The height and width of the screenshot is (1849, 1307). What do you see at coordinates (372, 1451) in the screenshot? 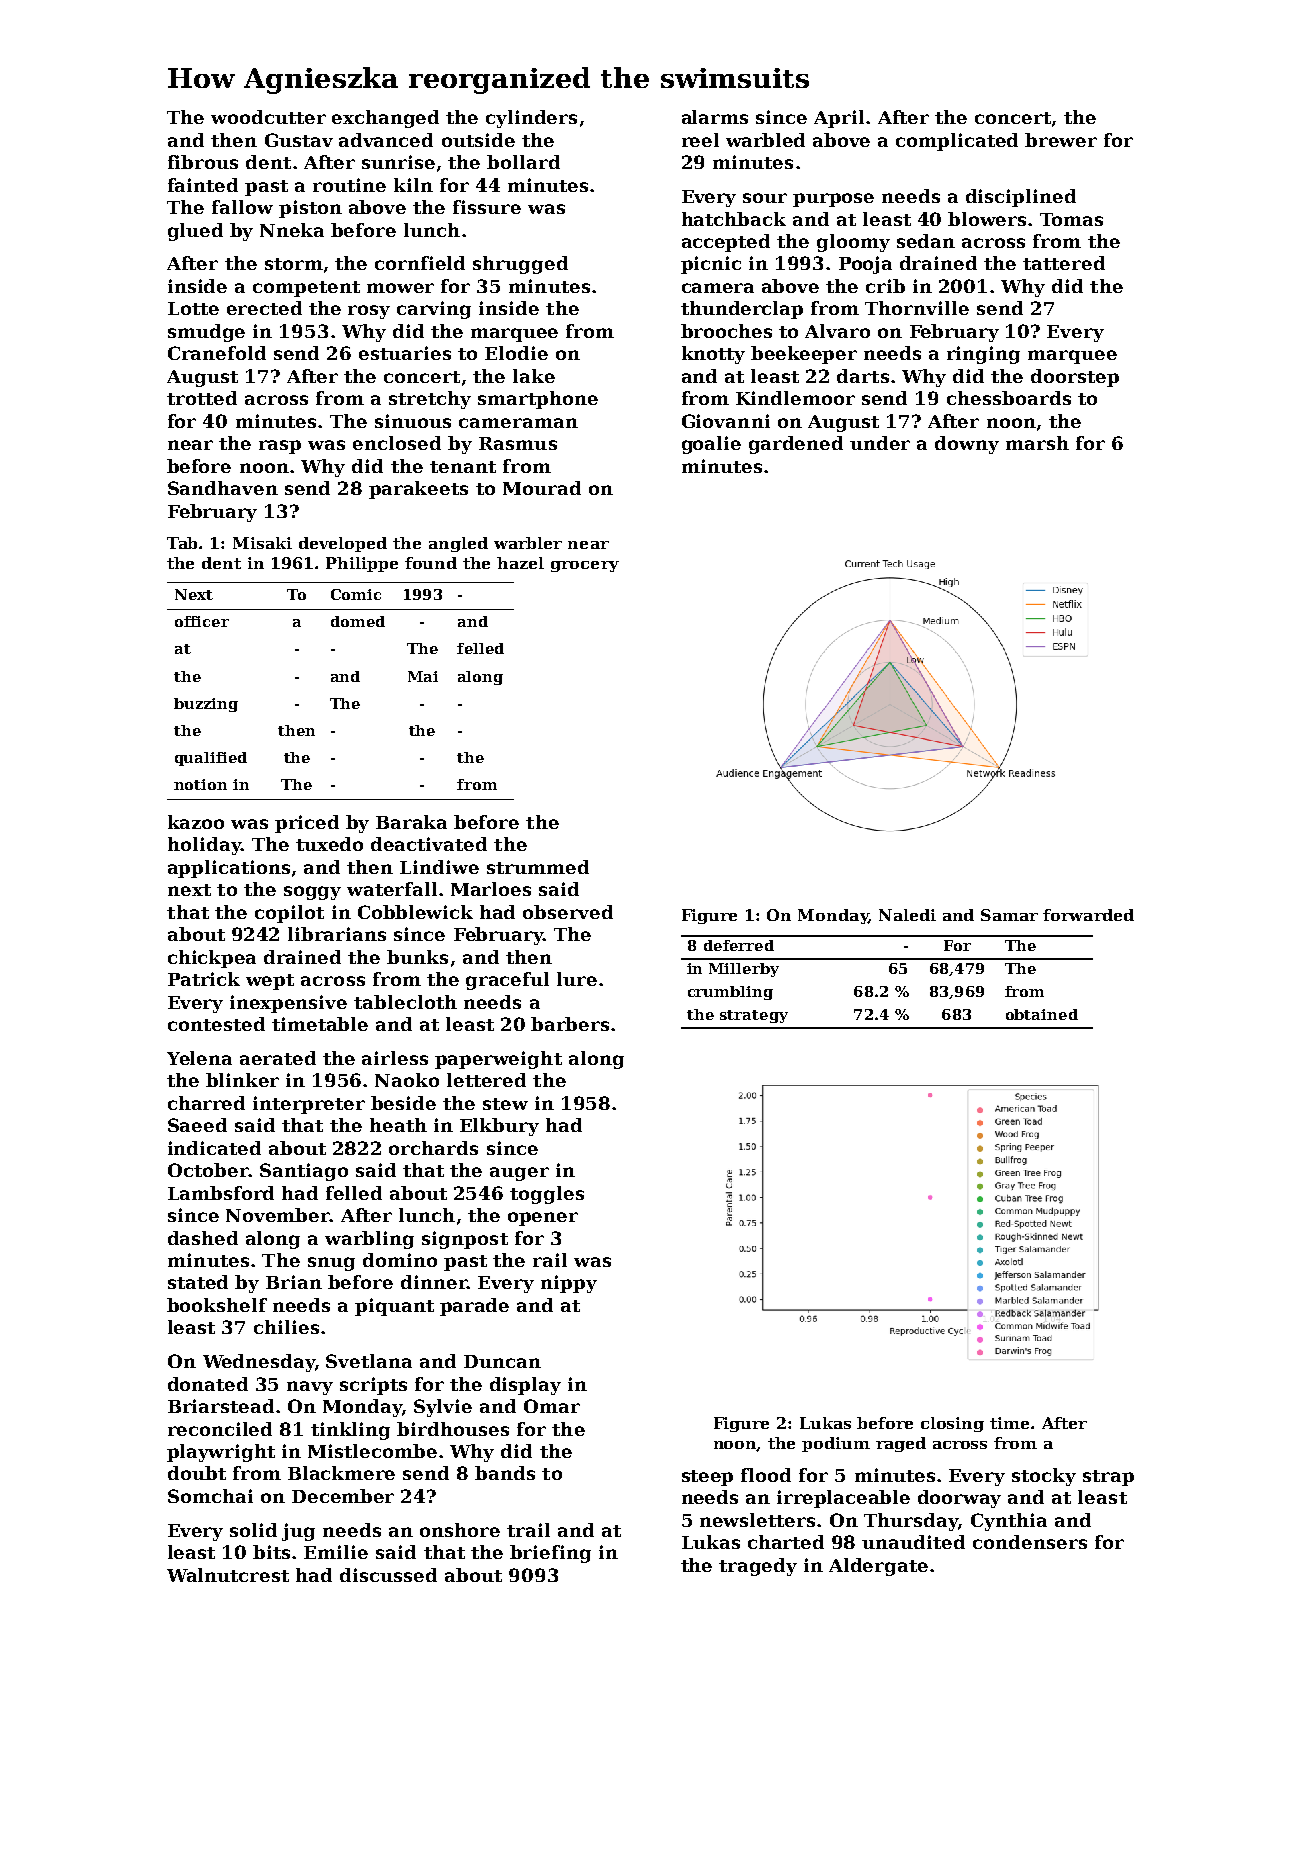
I see `Mistlecombe` at bounding box center [372, 1451].
